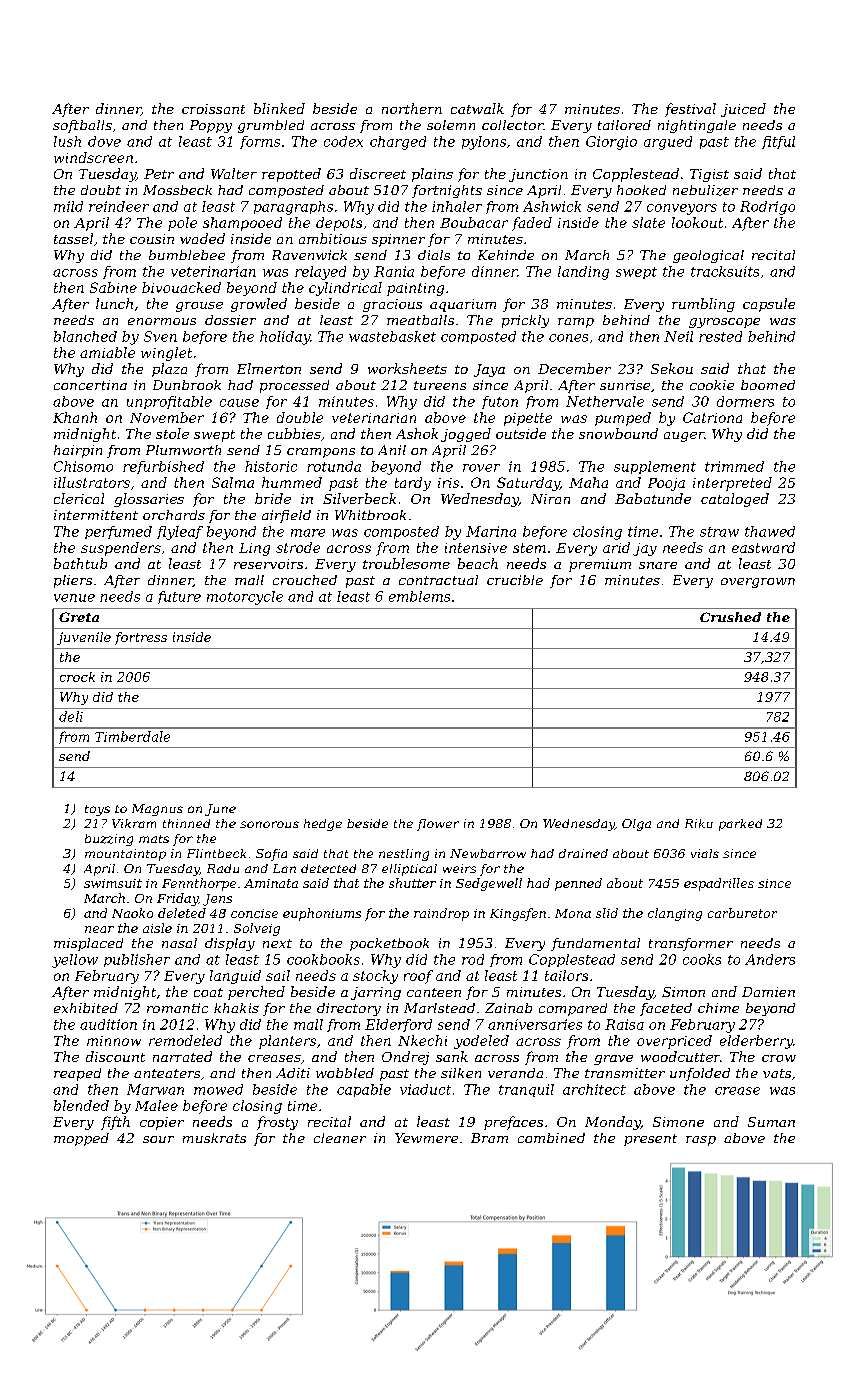 This screenshot has height=1400, width=849. I want to click on juiced, so click(743, 110).
